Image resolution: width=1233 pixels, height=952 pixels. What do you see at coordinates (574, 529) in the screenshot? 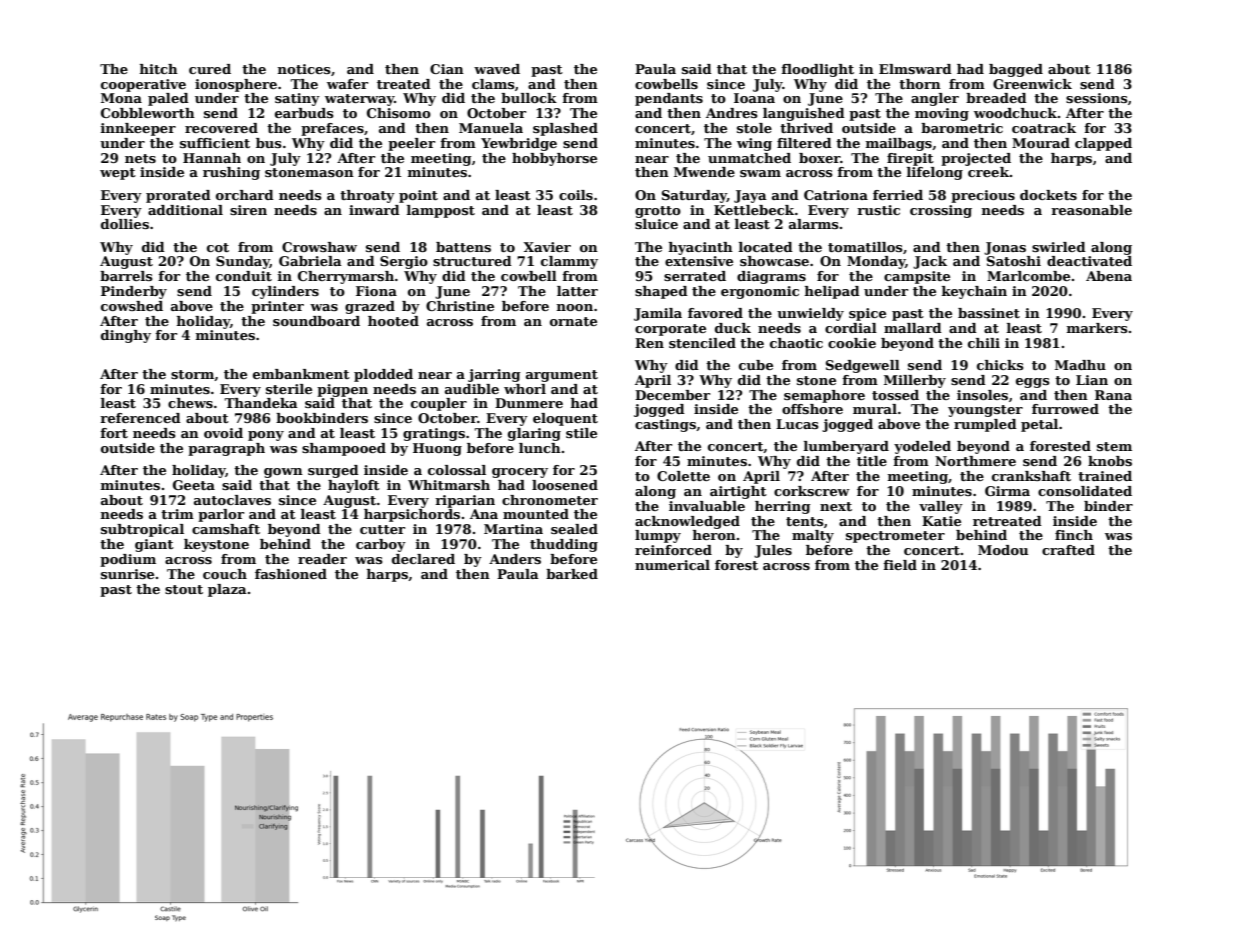
I see `sealed` at bounding box center [574, 529].
